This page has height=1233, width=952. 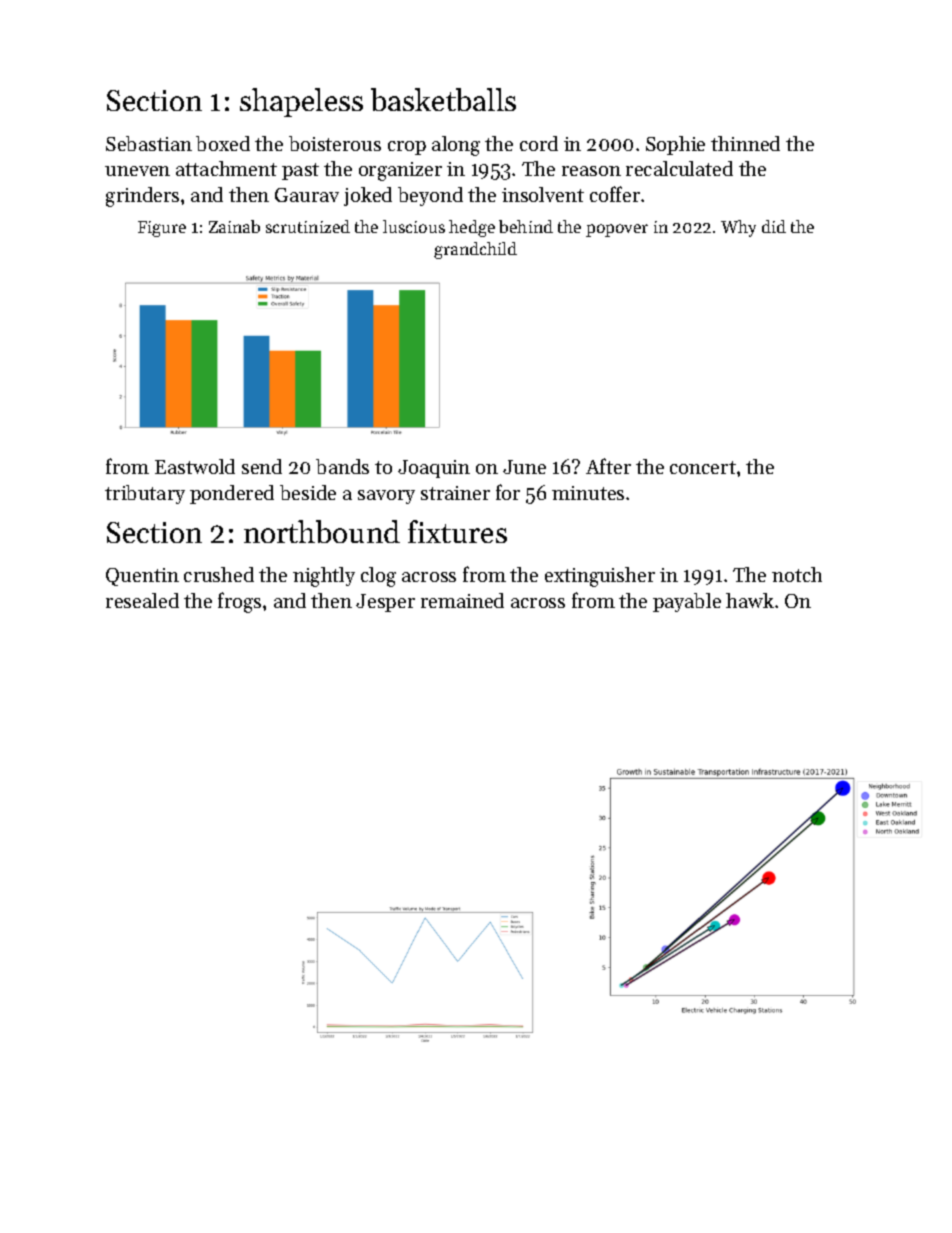 What do you see at coordinates (142, 577) in the page?
I see `Quentin` at bounding box center [142, 577].
